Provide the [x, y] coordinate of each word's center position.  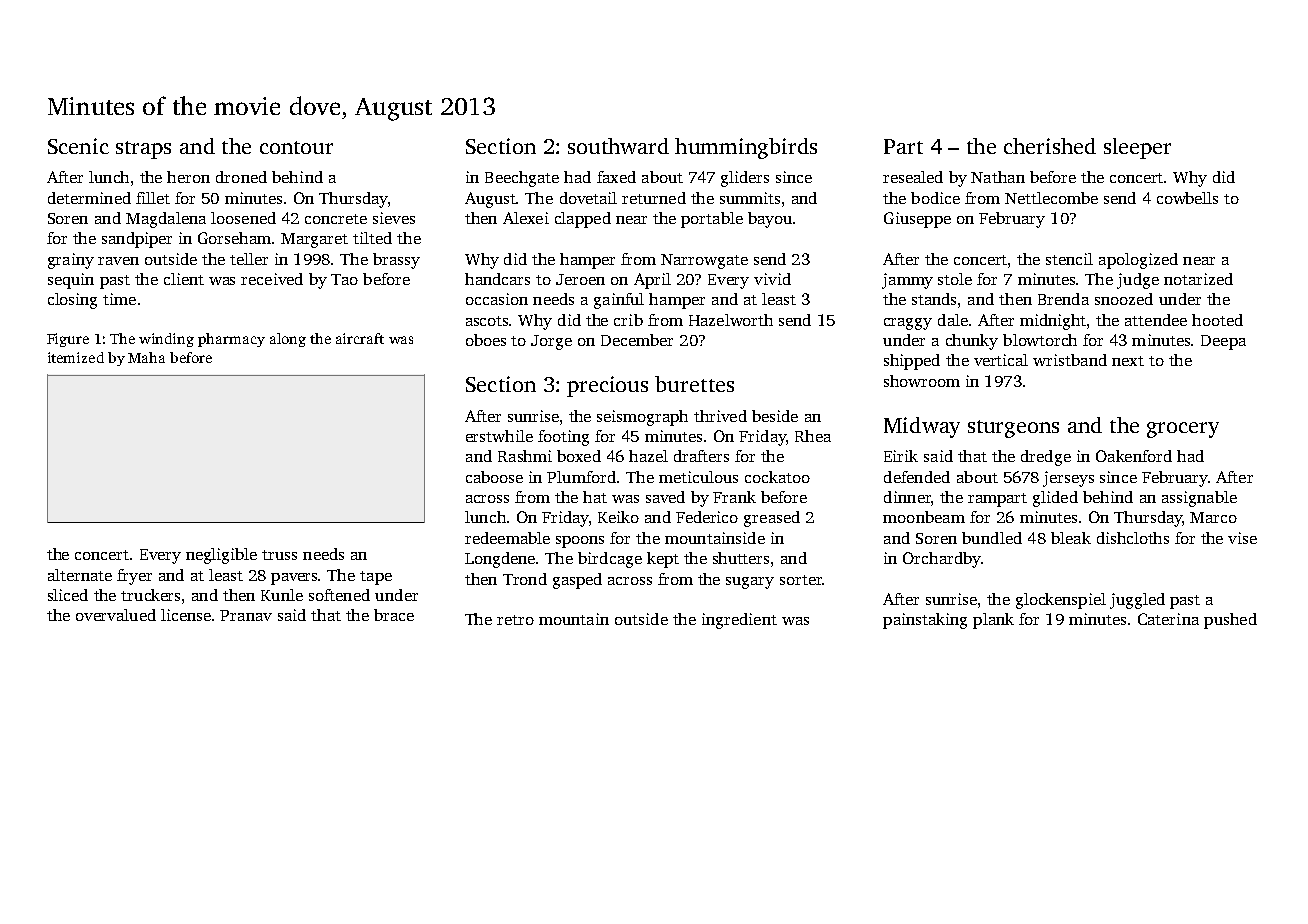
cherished [1050, 146]
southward [618, 146]
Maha [146, 357]
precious [607, 386]
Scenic [78, 146]
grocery [1183, 430]
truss [279, 555]
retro [515, 620]
